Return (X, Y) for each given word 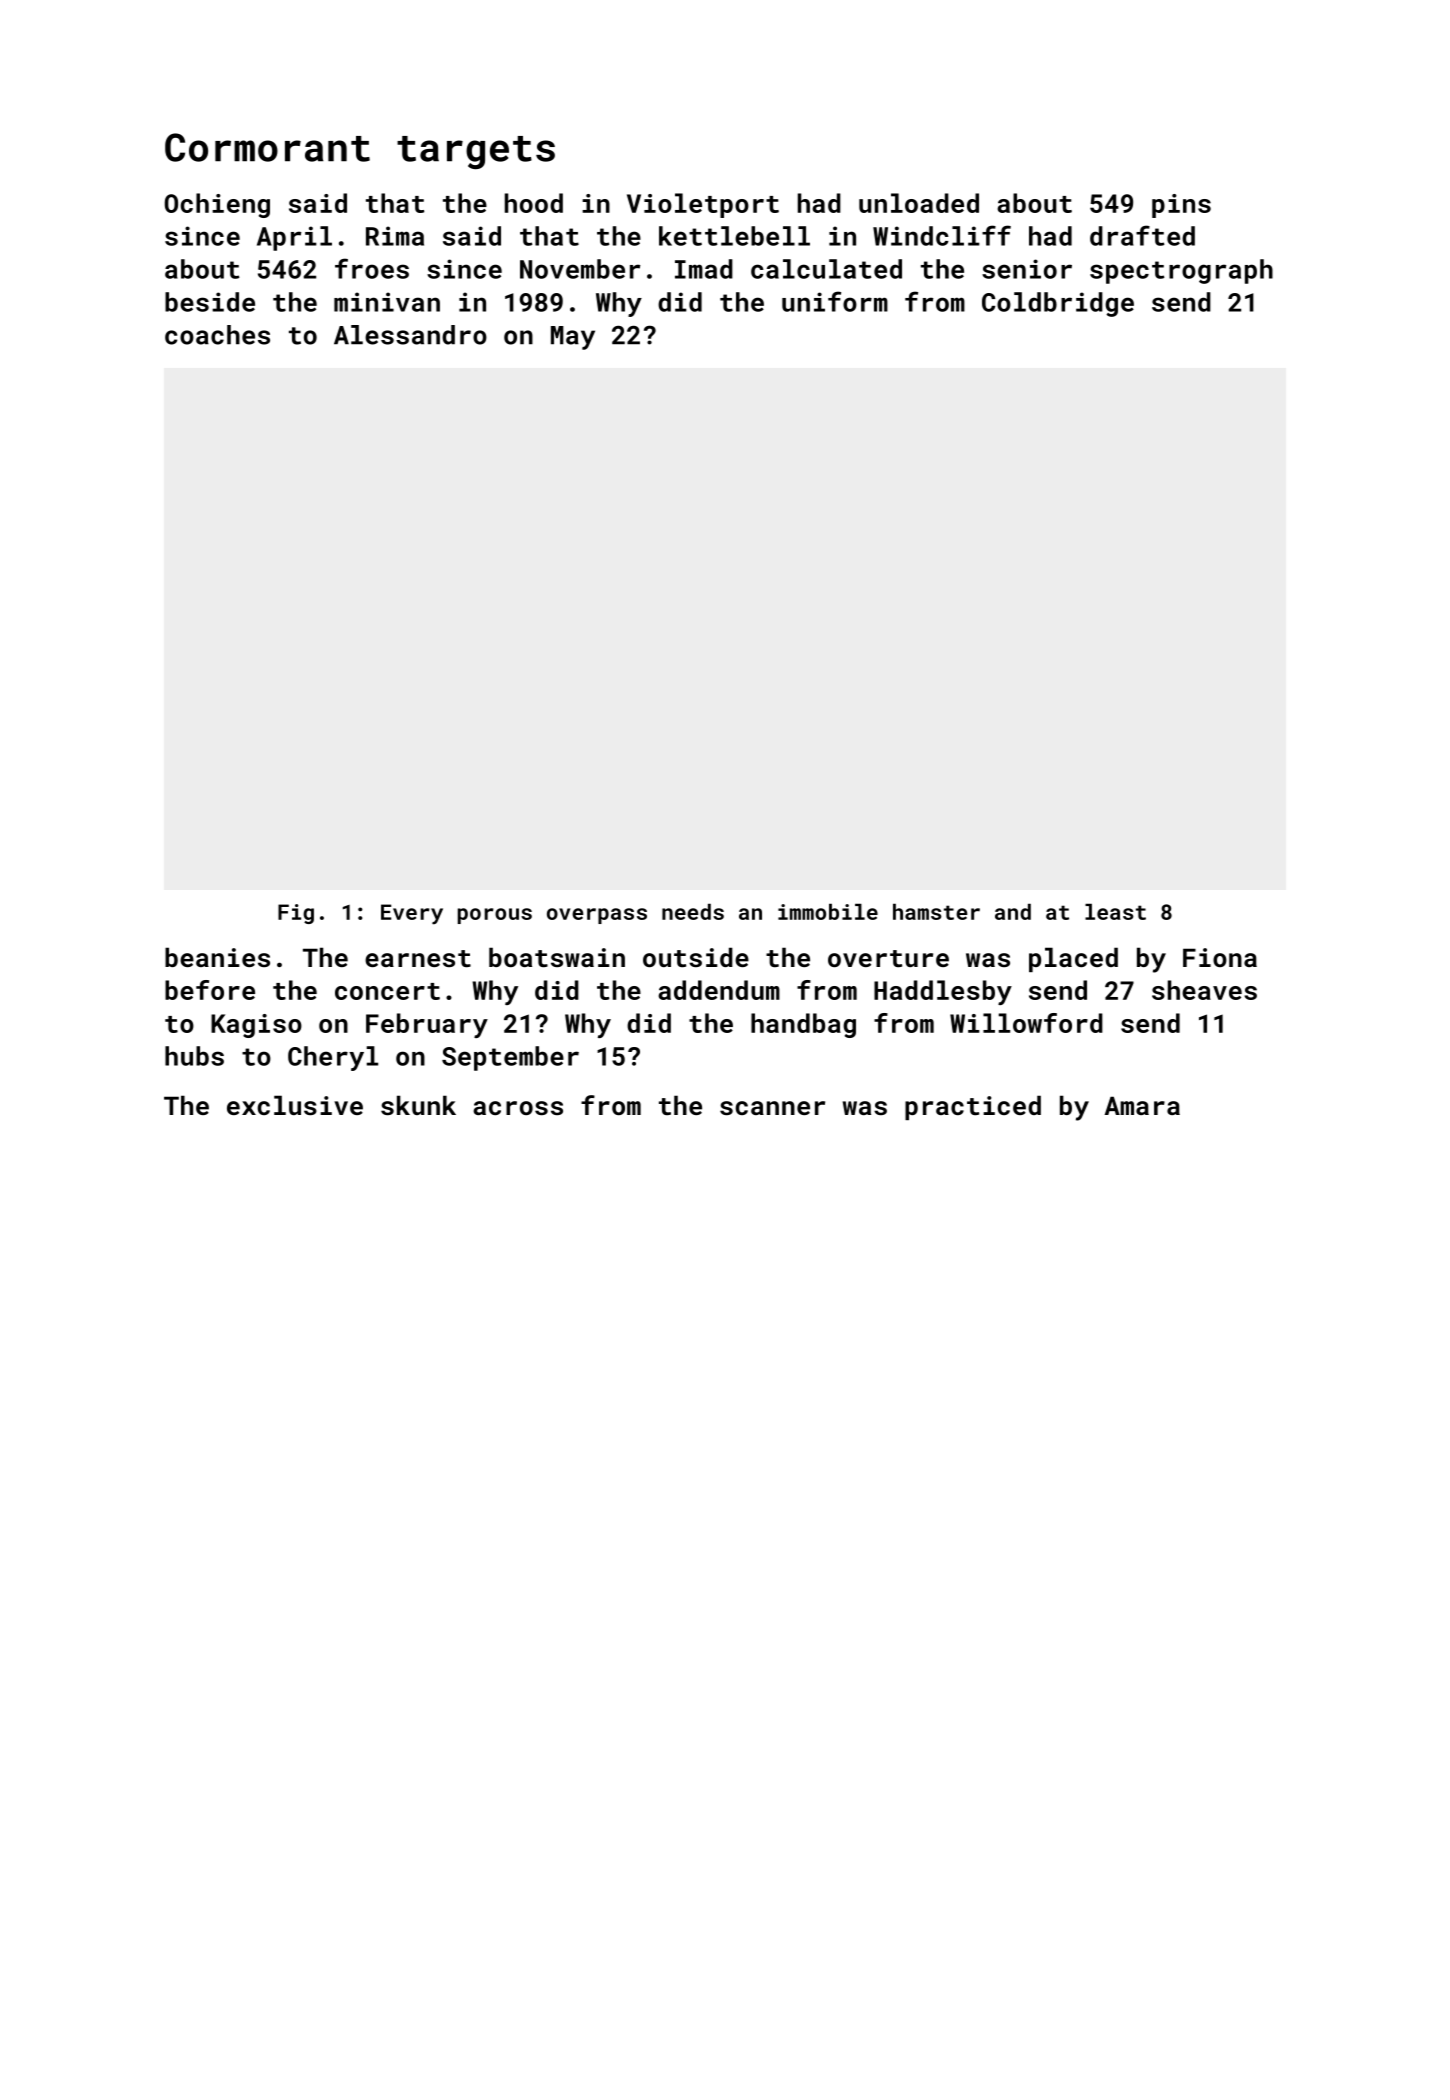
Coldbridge (1058, 304)
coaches (217, 335)
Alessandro (410, 335)
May (573, 338)
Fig (296, 914)
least (1115, 912)
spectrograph (1181, 271)
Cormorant (267, 147)
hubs (194, 1056)
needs (693, 912)
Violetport (703, 205)
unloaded (919, 203)
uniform (835, 301)
